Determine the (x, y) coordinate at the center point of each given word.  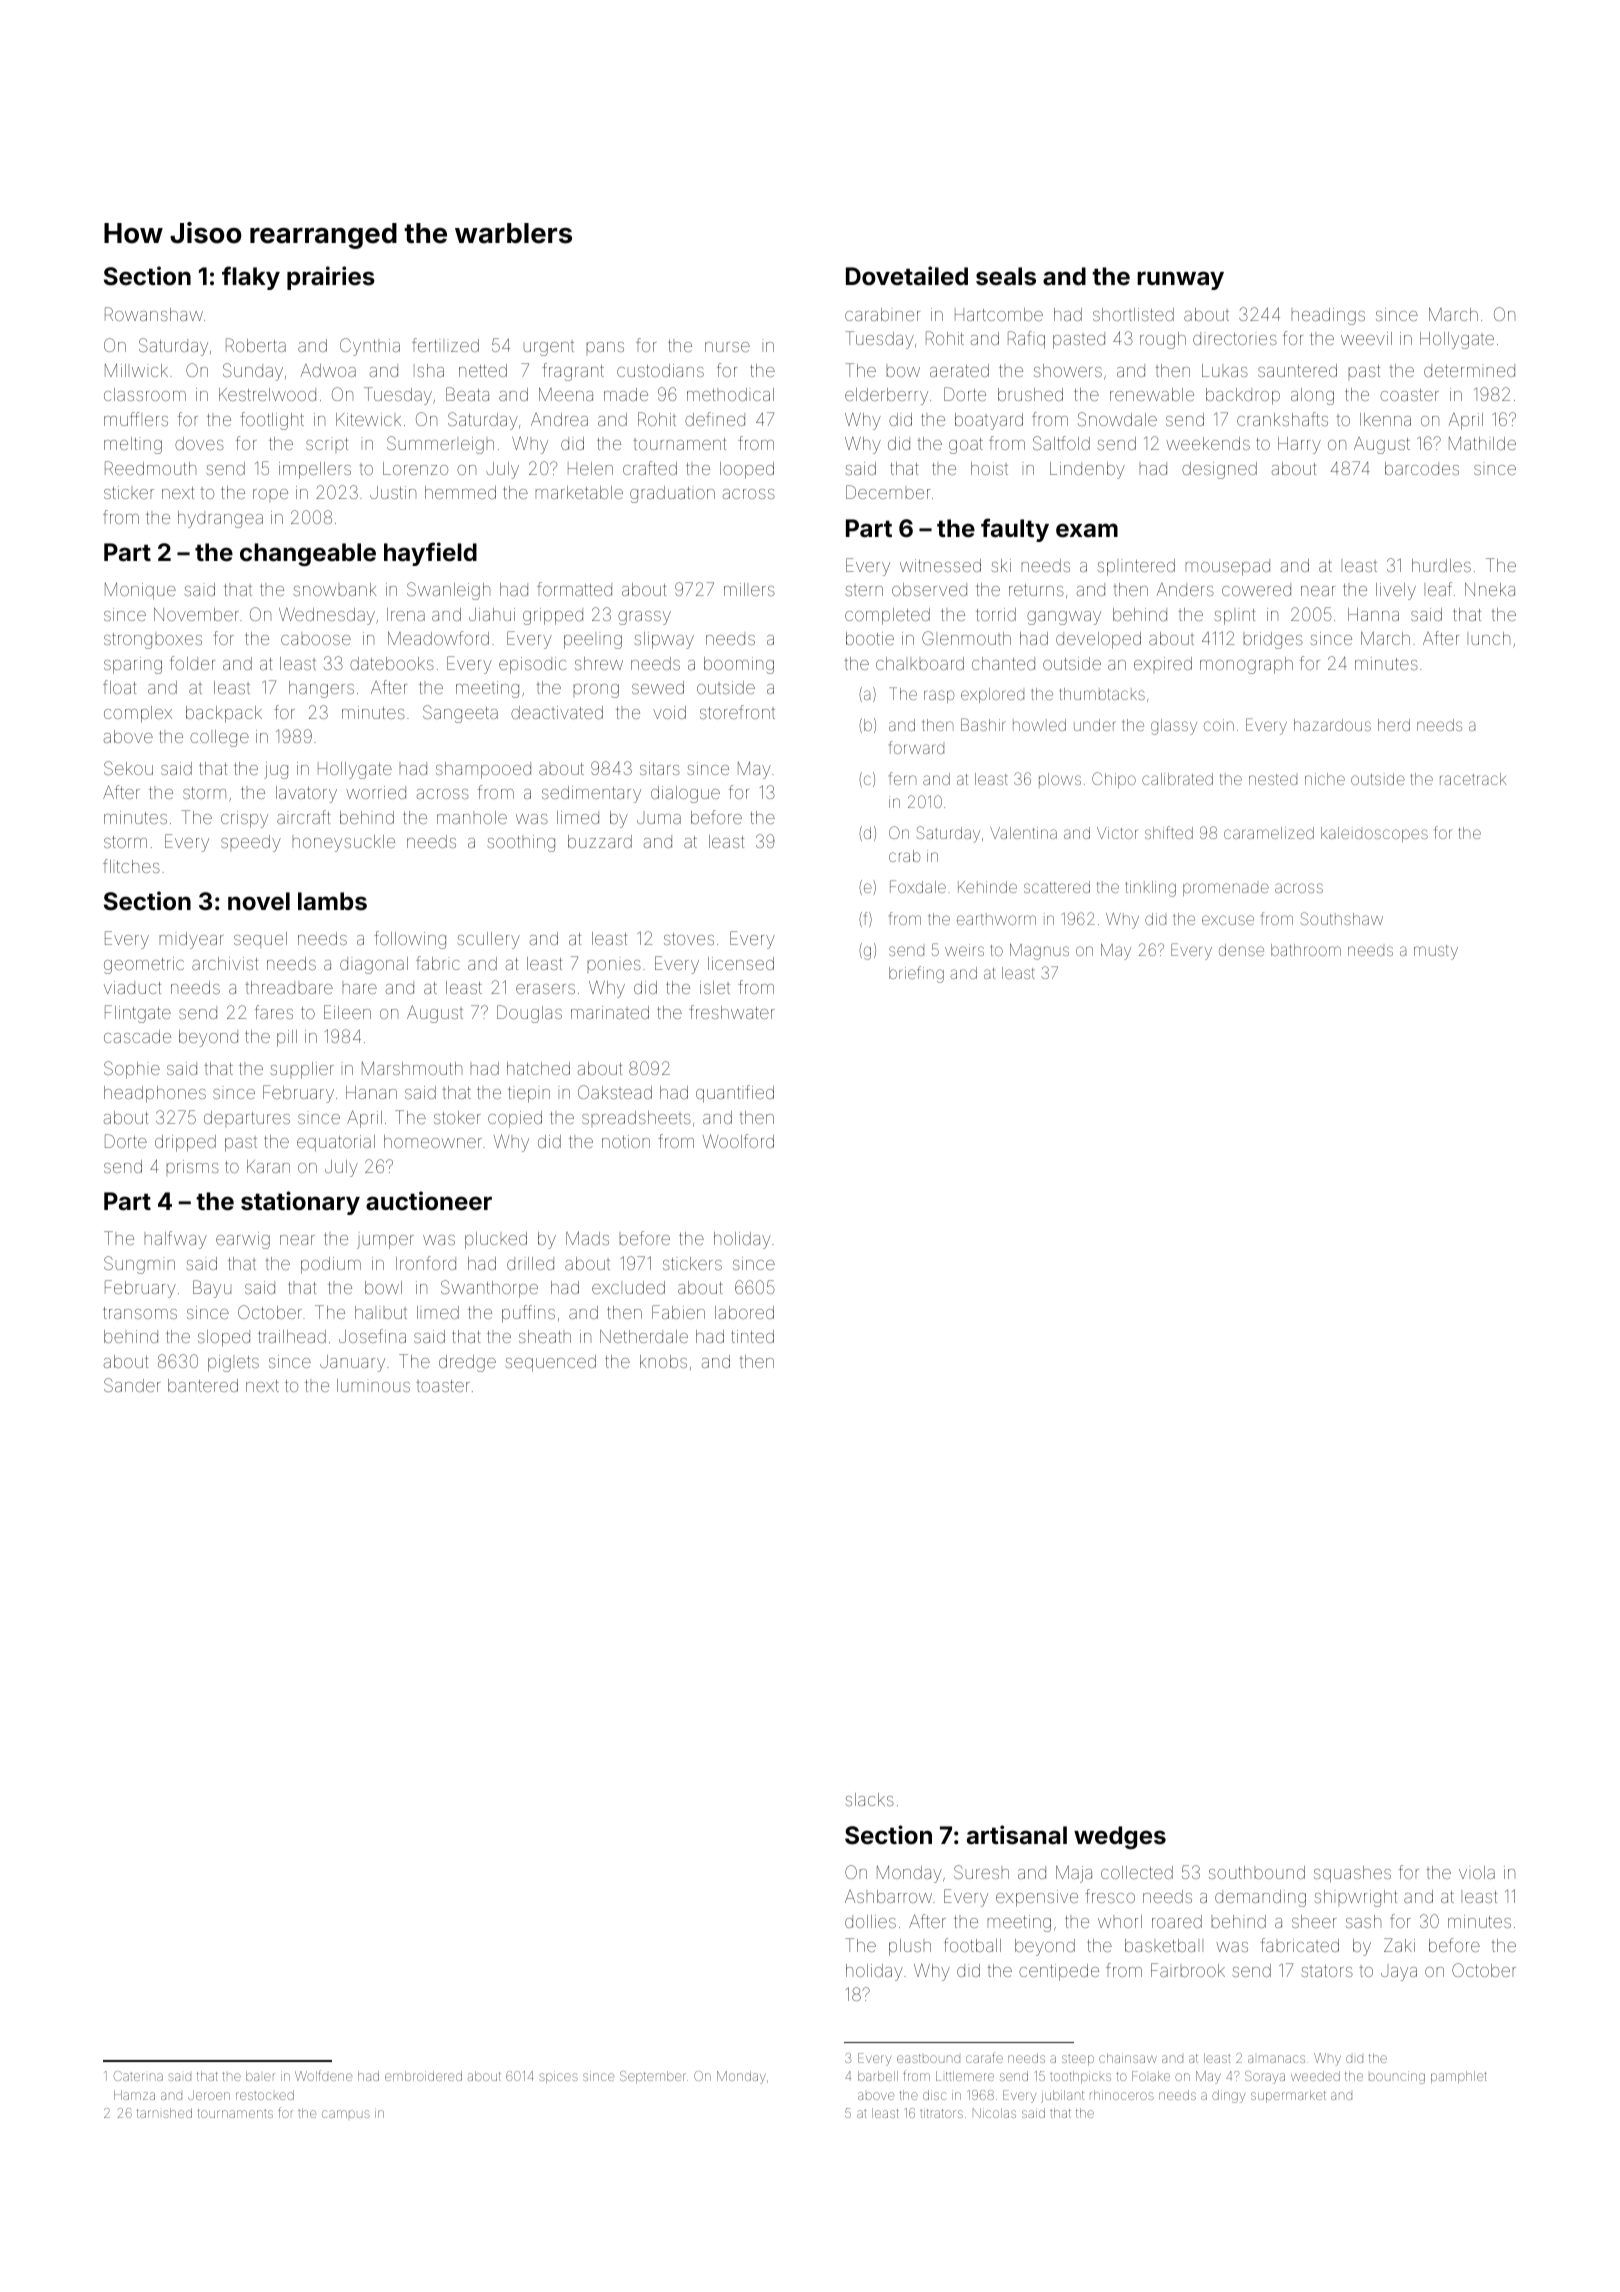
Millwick (136, 370)
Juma (659, 819)
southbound (1257, 1872)
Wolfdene (324, 2075)
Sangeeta (460, 714)
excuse (1228, 920)
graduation (672, 494)
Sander (132, 1385)
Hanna (1373, 614)
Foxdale (918, 886)
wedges (1120, 1837)
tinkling (1151, 889)
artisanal (1017, 1835)
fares (274, 1012)
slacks (870, 1799)
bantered (203, 1385)
